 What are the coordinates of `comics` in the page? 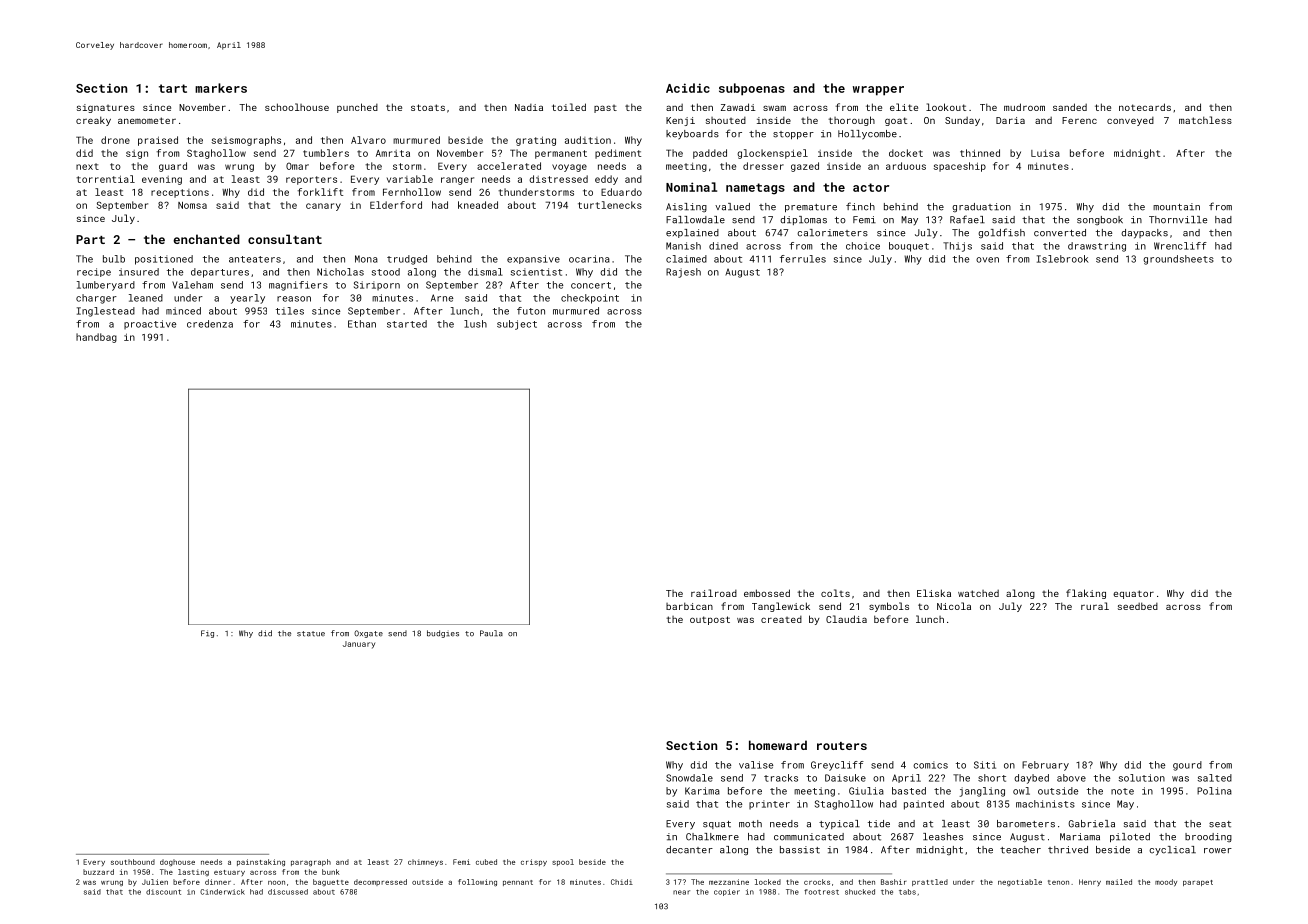 It's located at (930, 765).
